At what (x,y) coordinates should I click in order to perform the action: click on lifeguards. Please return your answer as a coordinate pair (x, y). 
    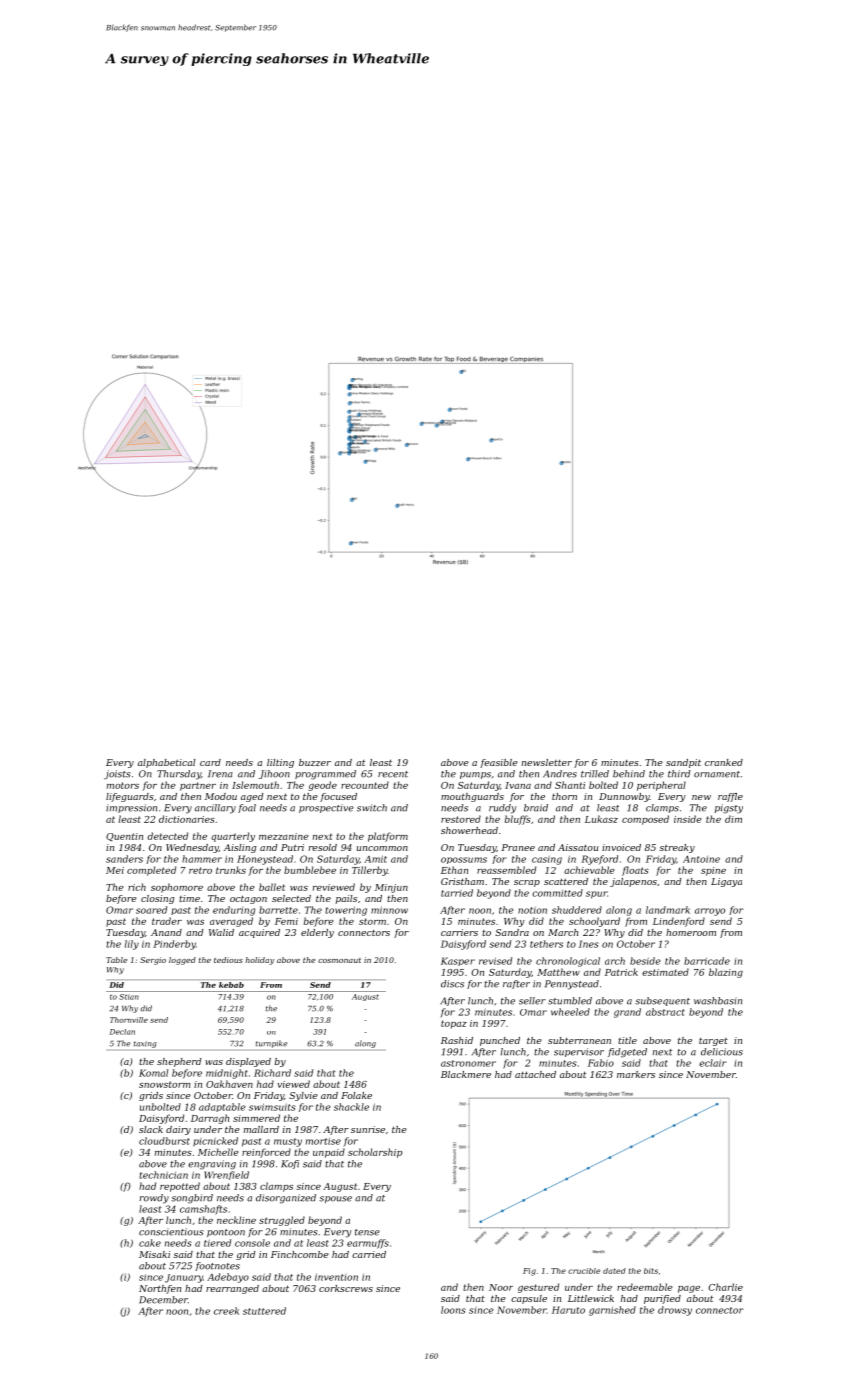
    Looking at the image, I should click on (130, 797).
